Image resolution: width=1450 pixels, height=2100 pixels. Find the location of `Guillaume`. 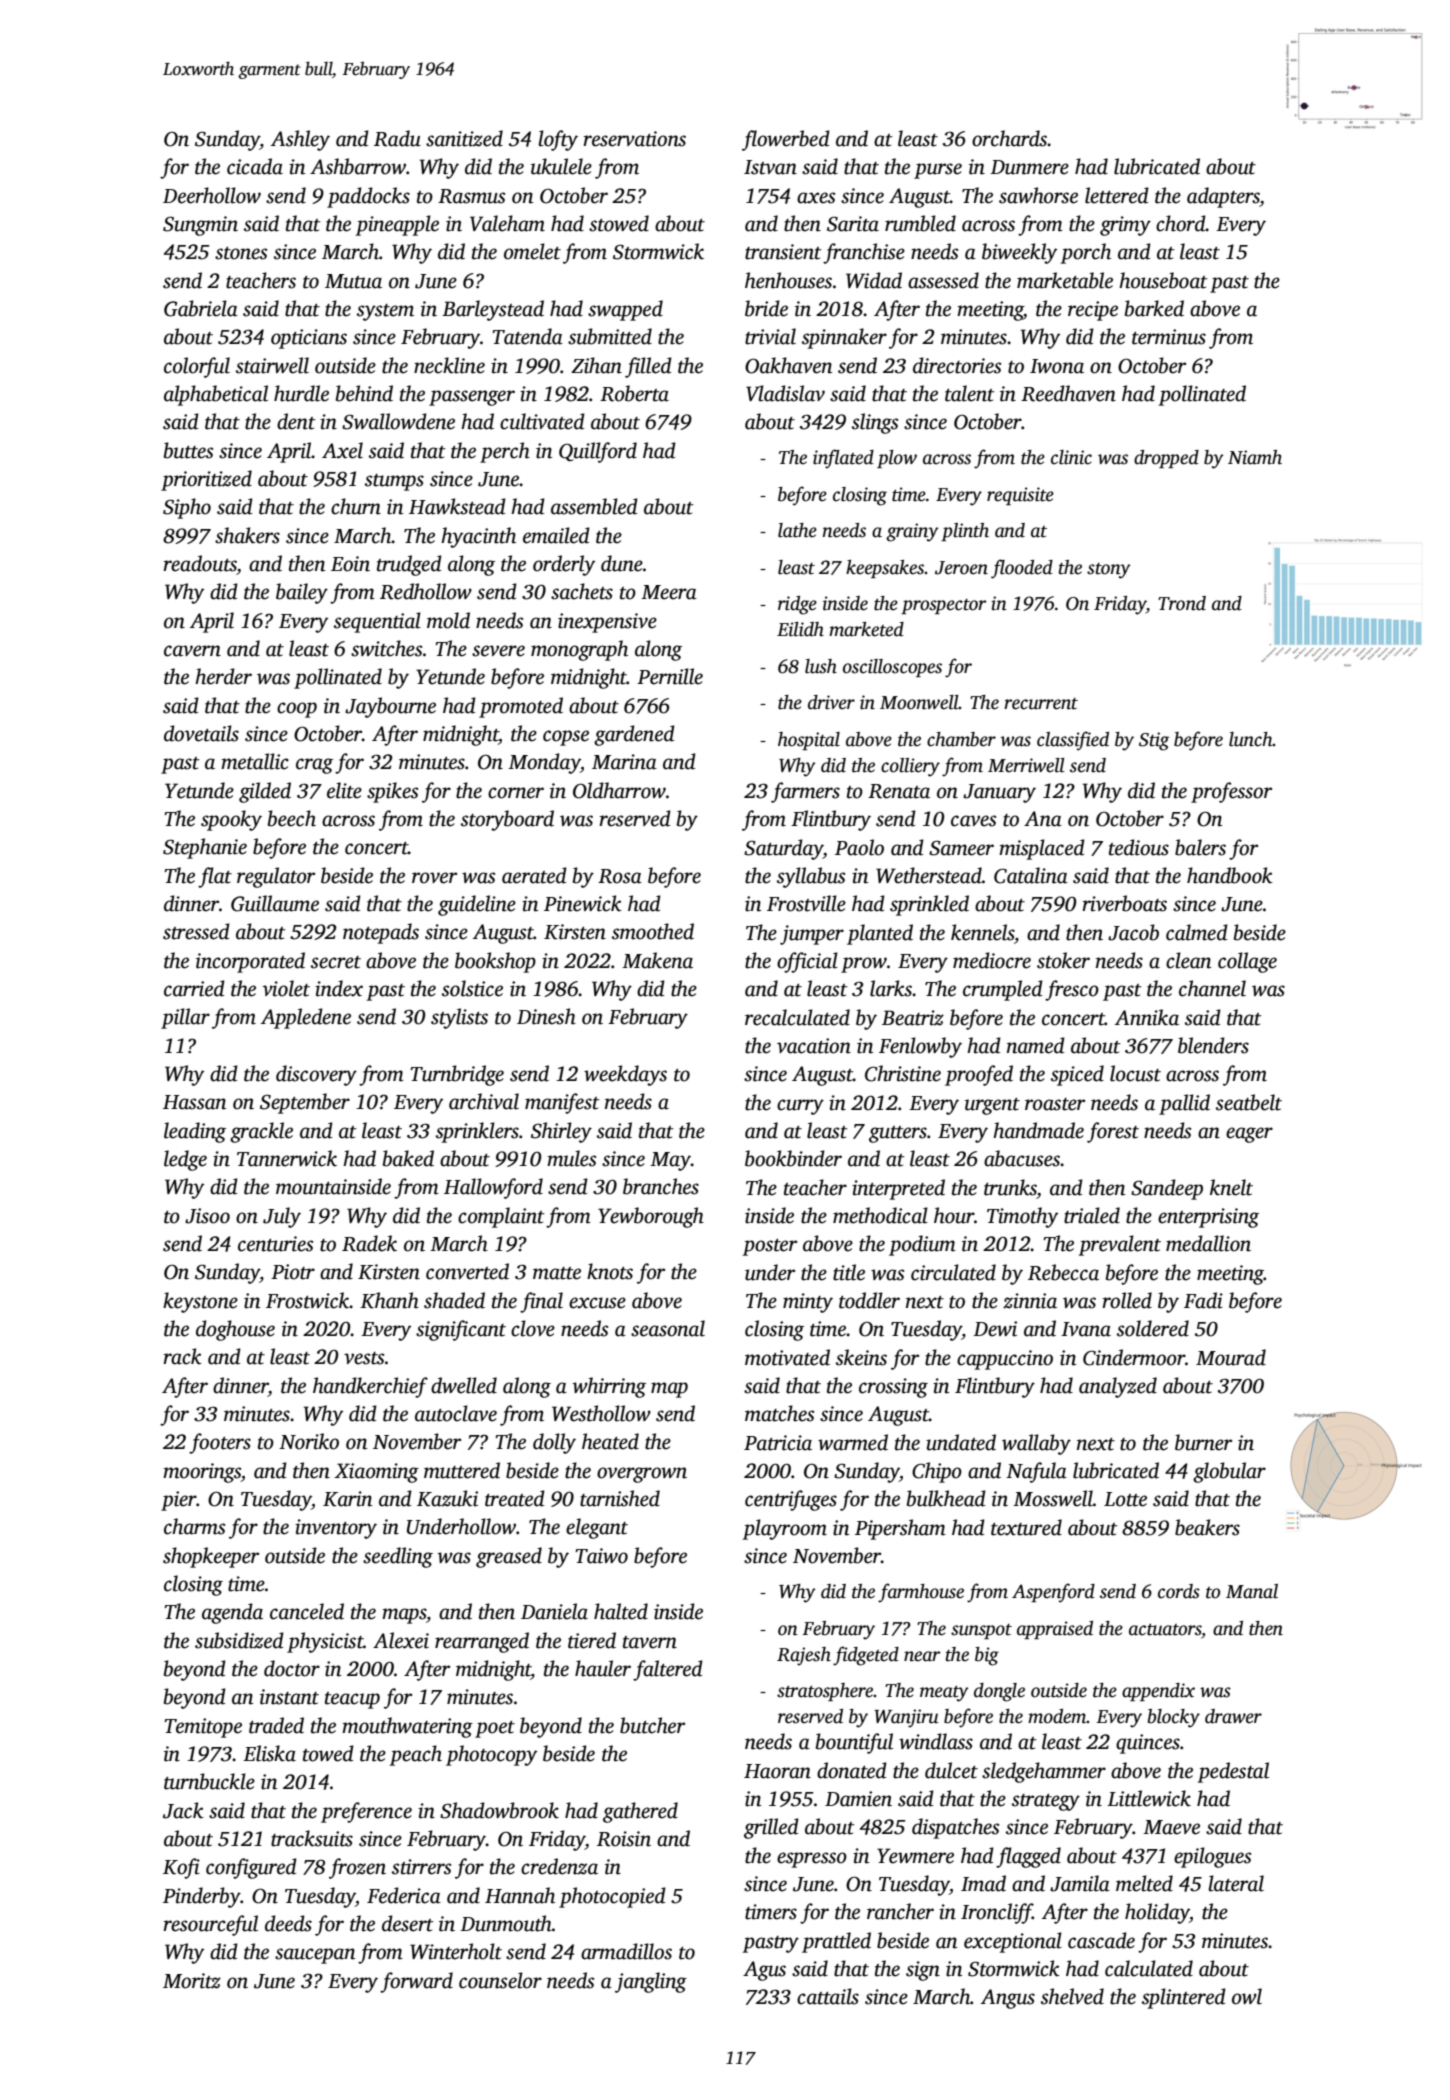

Guillaume is located at coordinates (275, 903).
